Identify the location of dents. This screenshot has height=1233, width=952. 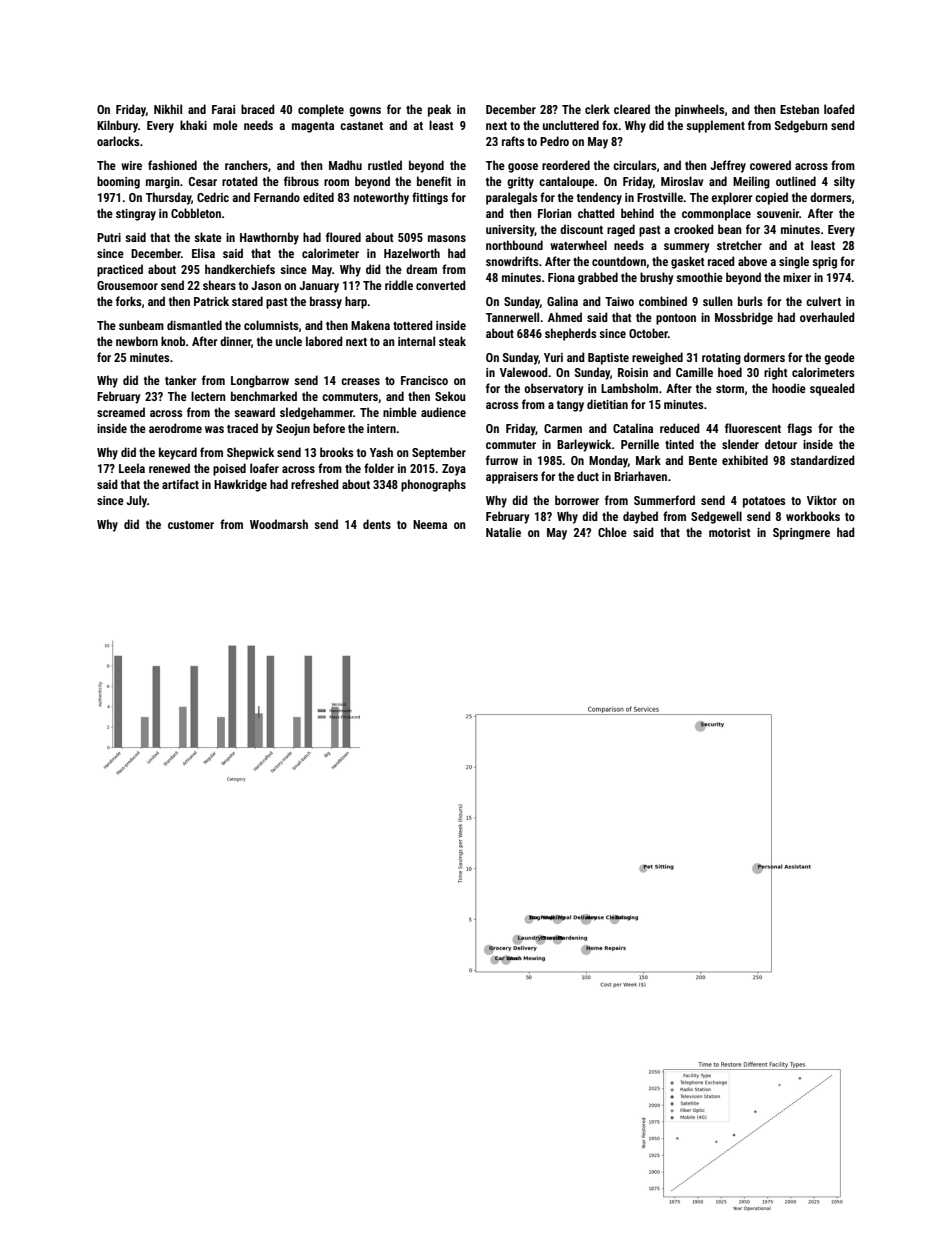
(377, 524).
